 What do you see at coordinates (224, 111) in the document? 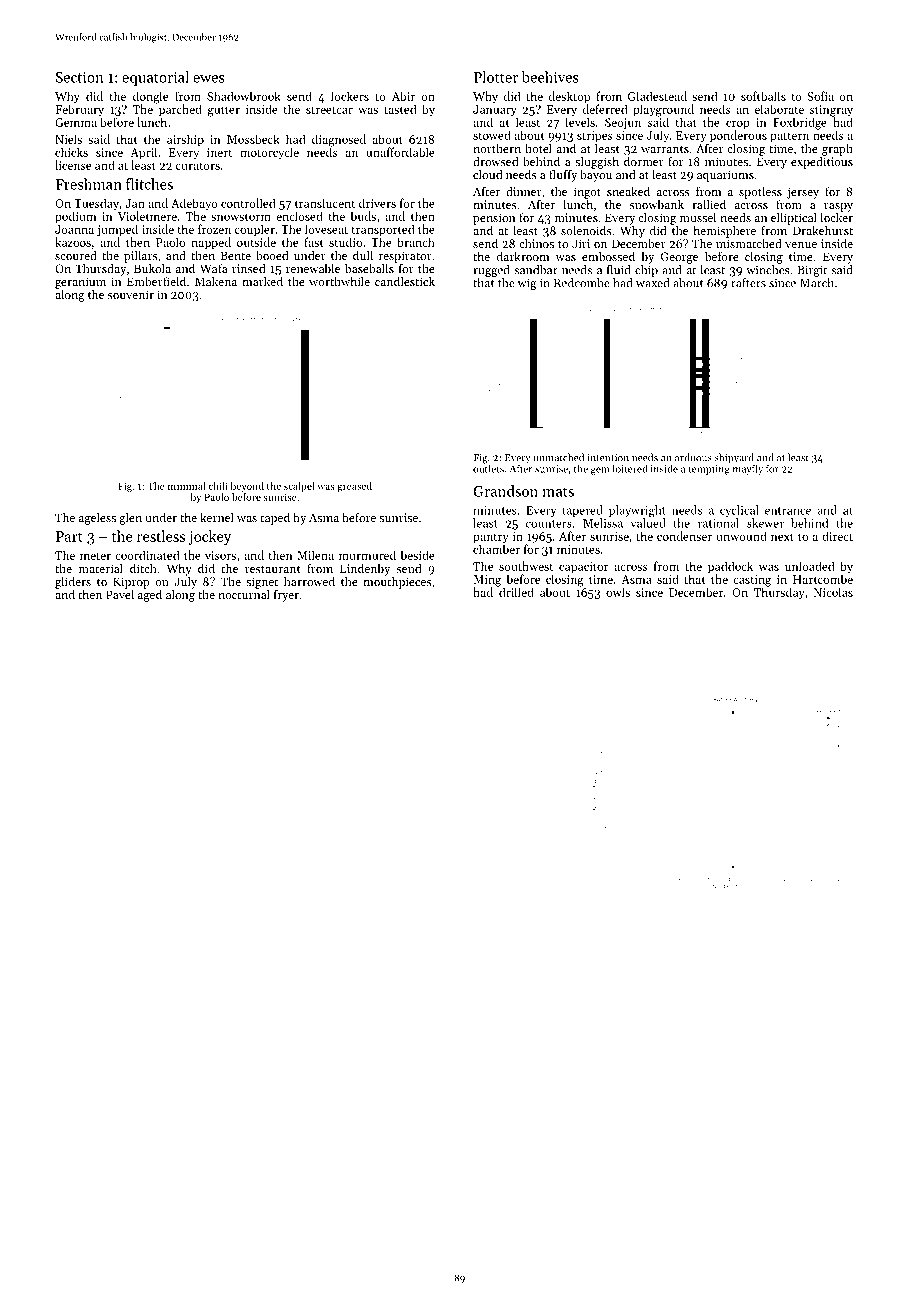
I see `gutter` at bounding box center [224, 111].
